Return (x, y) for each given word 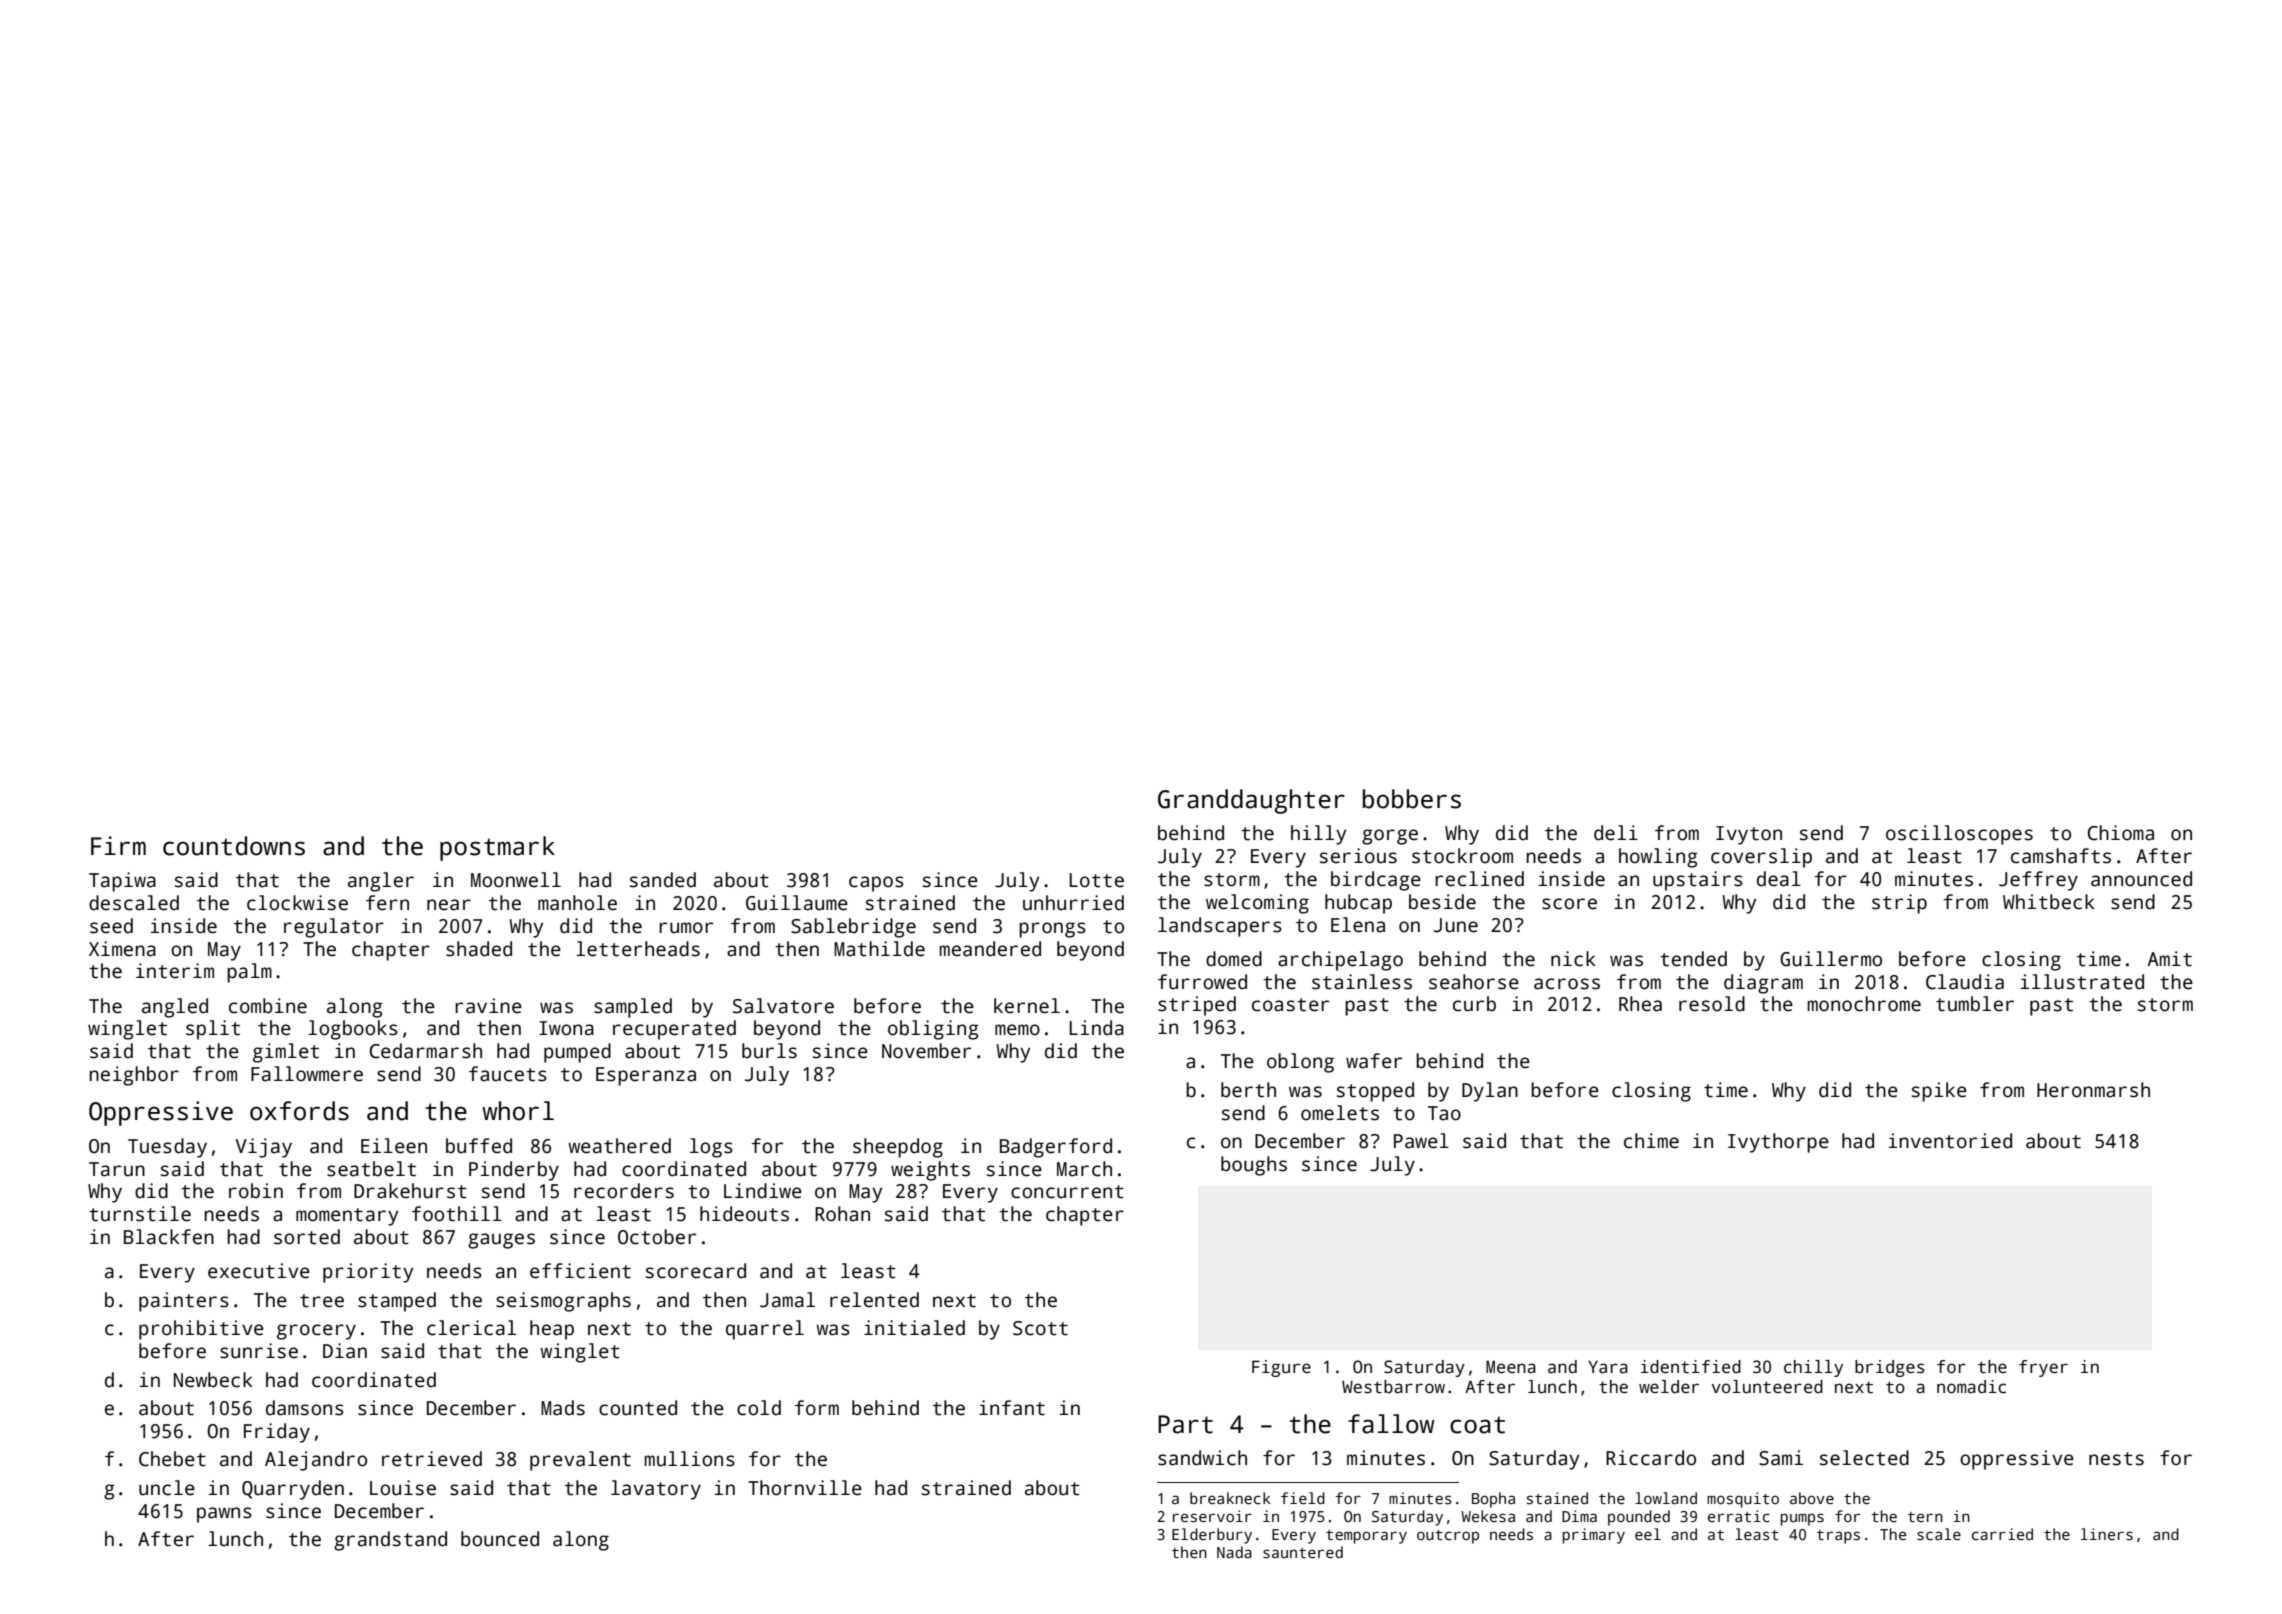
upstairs (1698, 881)
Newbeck (213, 1380)
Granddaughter (1251, 801)
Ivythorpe (1778, 1143)
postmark (497, 848)
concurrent (1067, 1192)
